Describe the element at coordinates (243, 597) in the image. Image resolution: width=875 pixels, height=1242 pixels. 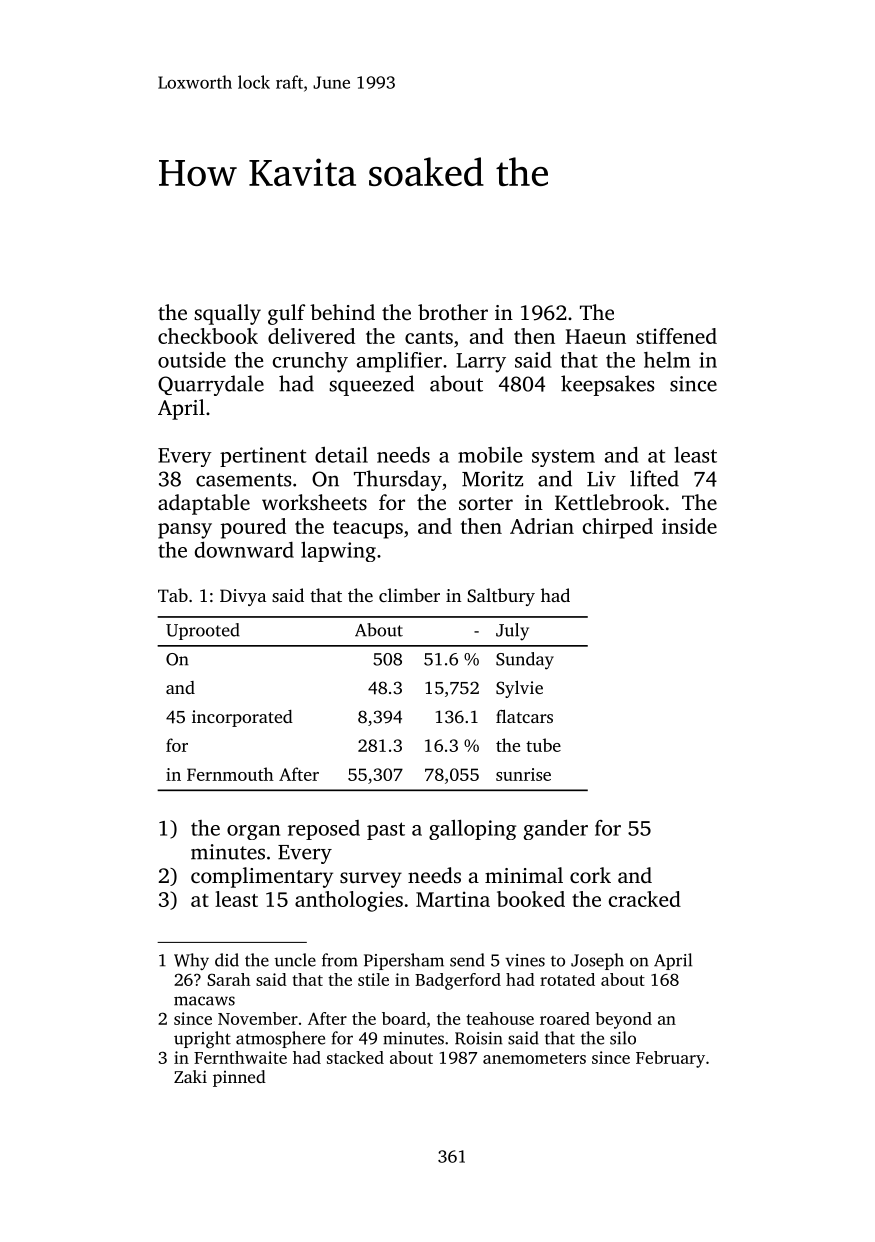
I see `Divya` at that location.
